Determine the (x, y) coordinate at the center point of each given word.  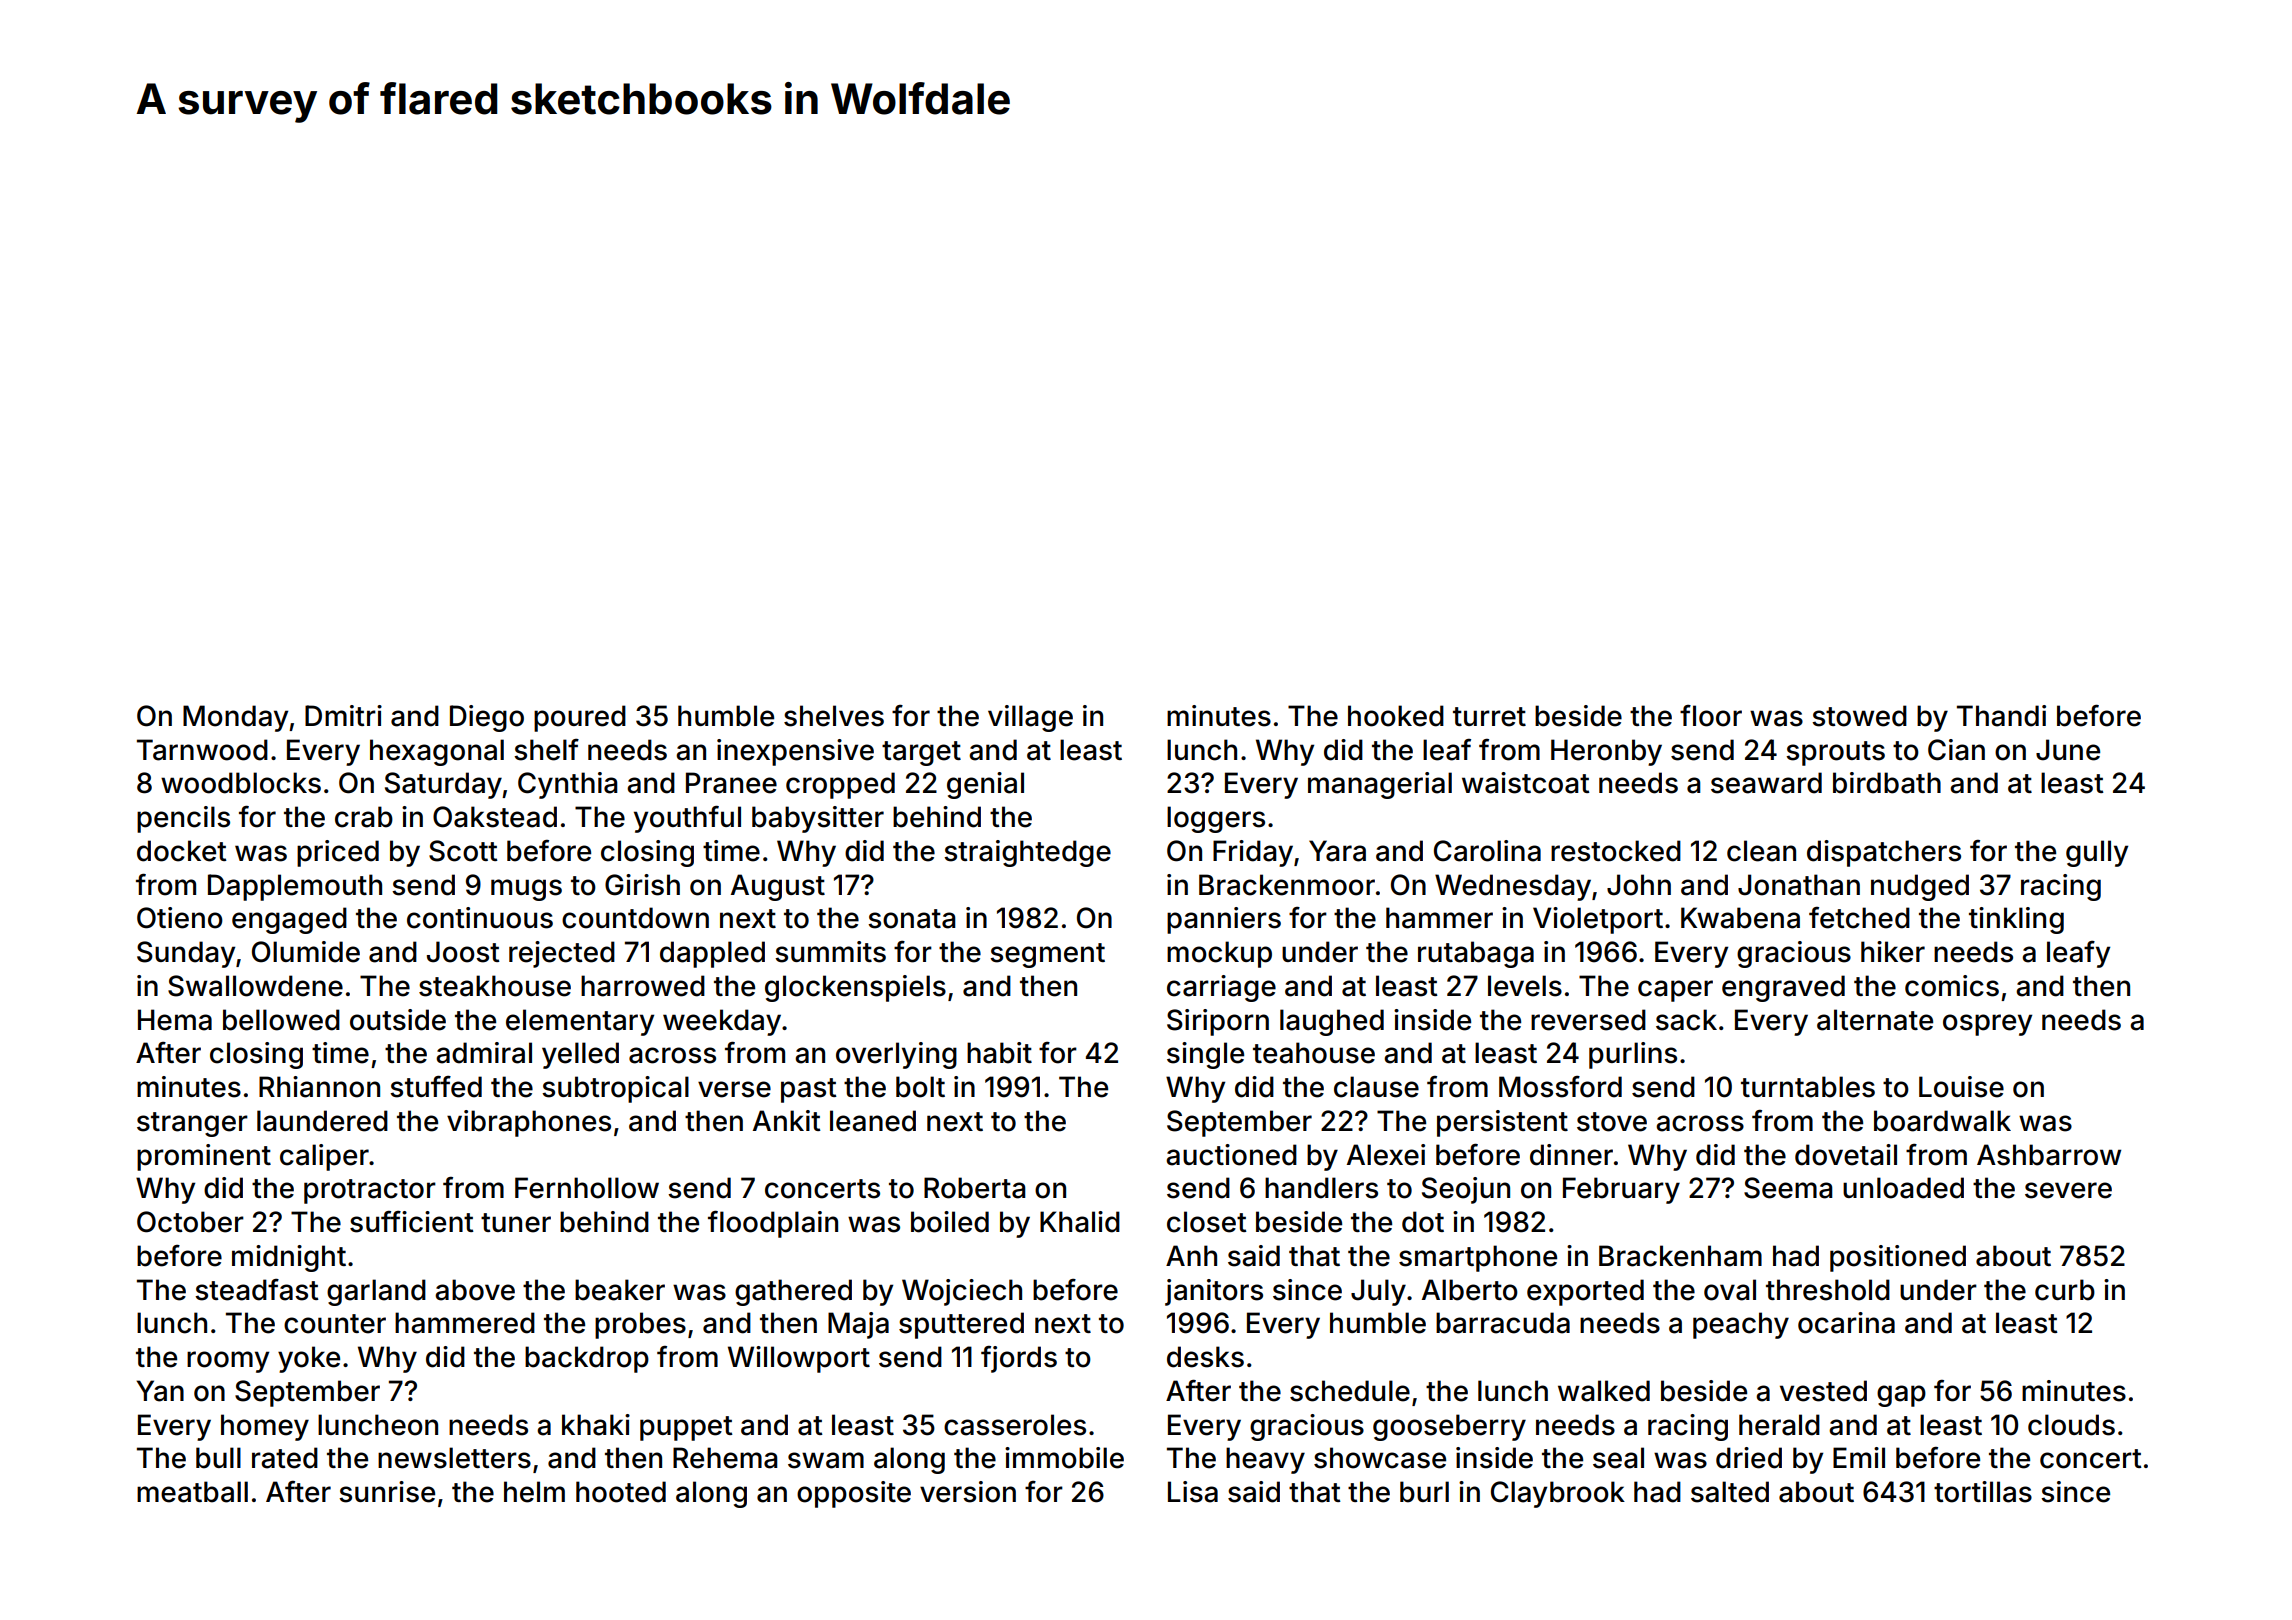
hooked (1396, 716)
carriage (1221, 988)
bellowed (281, 1020)
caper (1675, 991)
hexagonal (437, 752)
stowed (1859, 716)
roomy (228, 1362)
